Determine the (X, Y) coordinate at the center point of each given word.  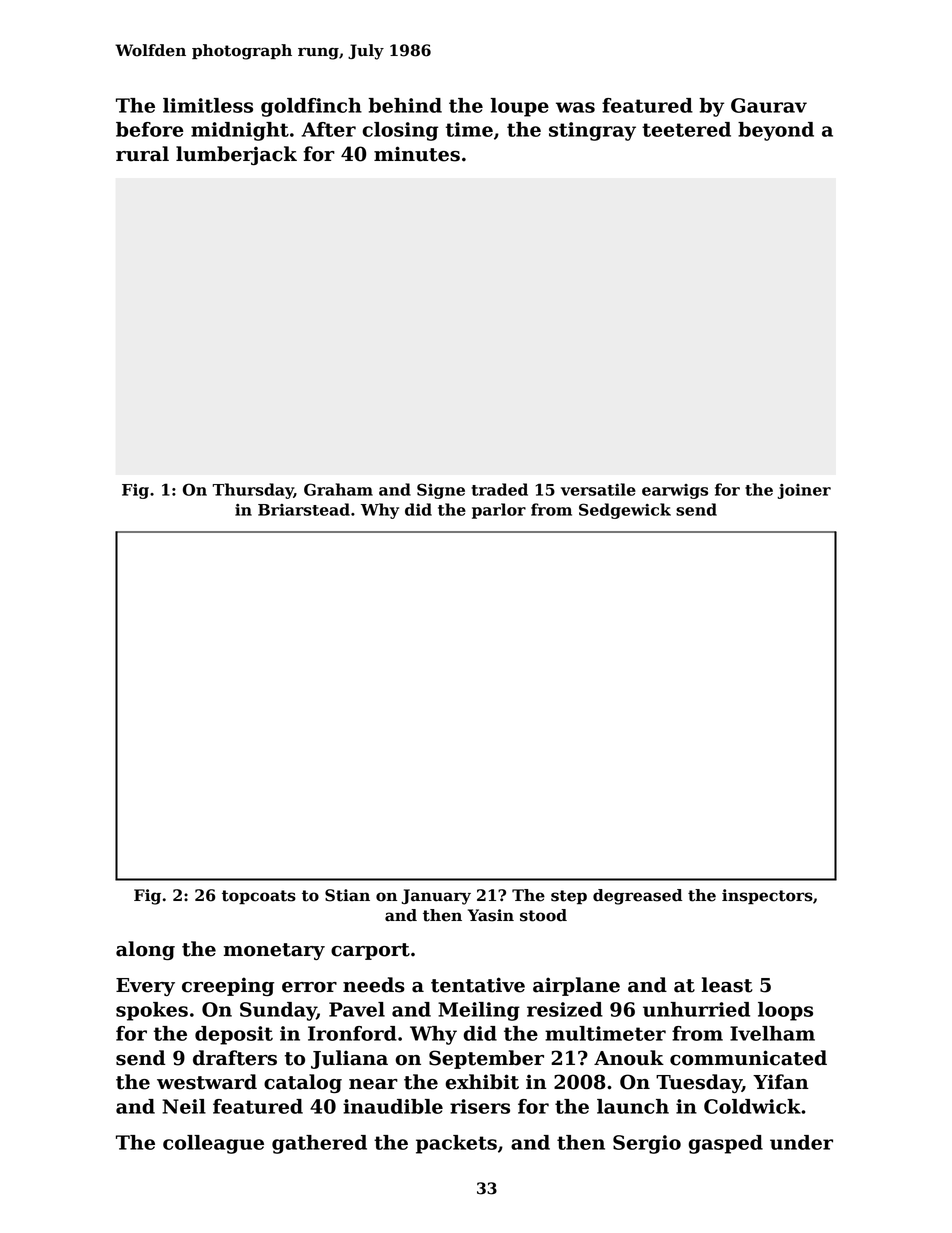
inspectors (767, 897)
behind (405, 105)
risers (480, 1106)
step (569, 897)
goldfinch (311, 107)
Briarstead (304, 509)
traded (499, 489)
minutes (417, 154)
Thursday (253, 491)
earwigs (675, 491)
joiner (804, 491)
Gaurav (769, 105)
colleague (213, 1144)
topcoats (259, 897)
